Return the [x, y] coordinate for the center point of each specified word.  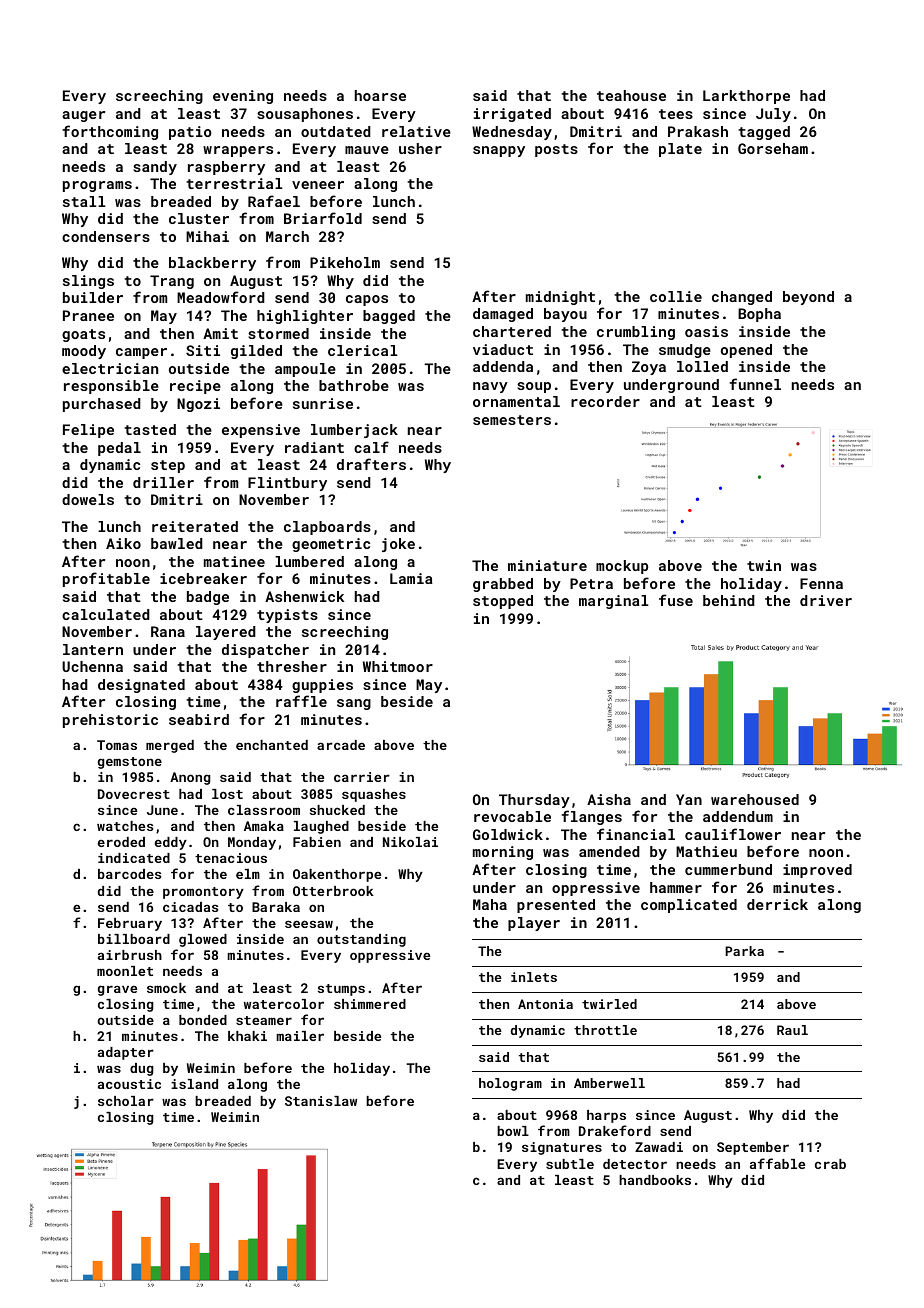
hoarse [380, 95]
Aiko [123, 543]
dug [141, 1069]
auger [83, 116]
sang [354, 704]
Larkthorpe [746, 97]
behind [729, 600]
